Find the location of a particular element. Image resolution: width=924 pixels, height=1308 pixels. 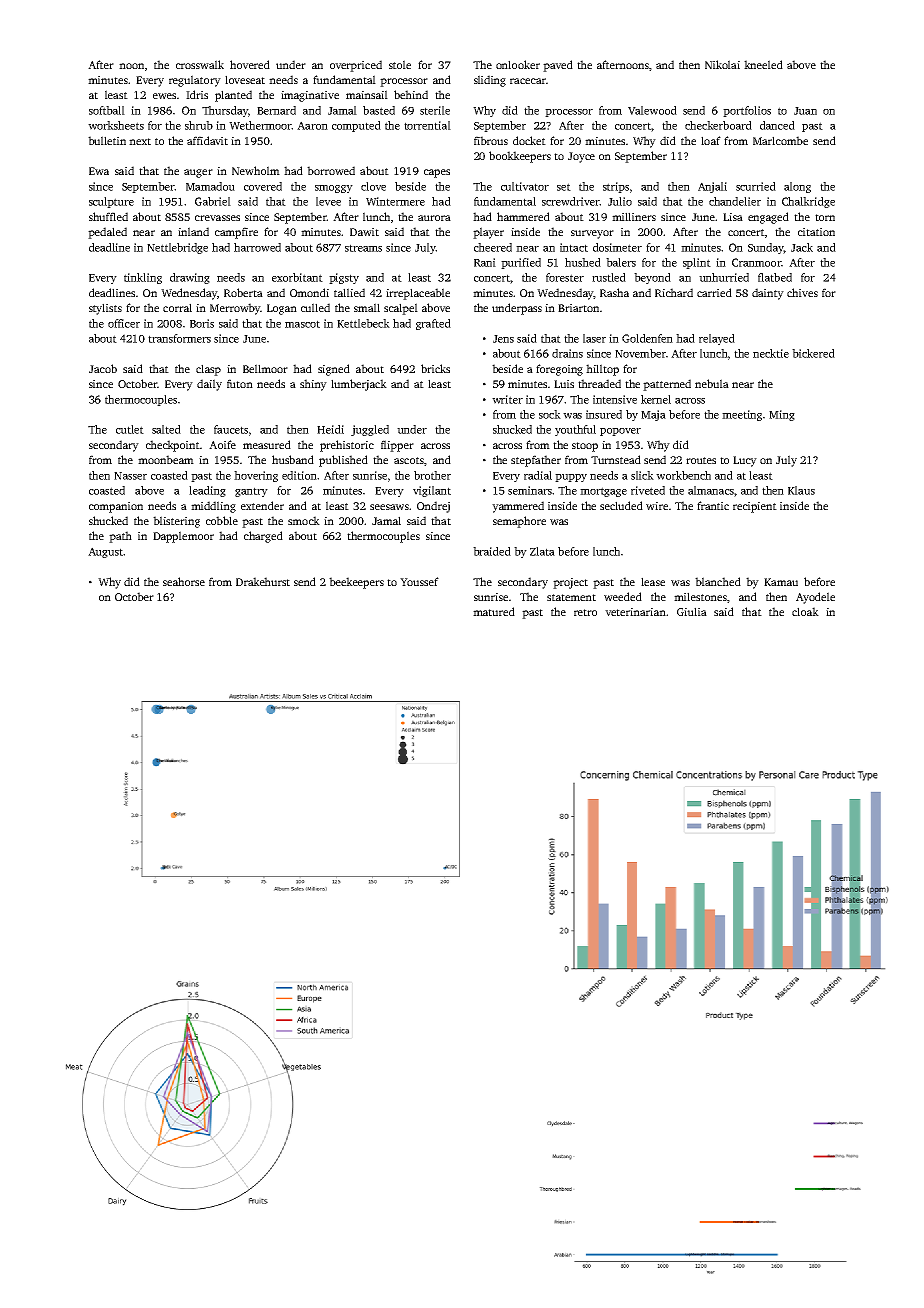

ewes is located at coordinates (164, 96).
